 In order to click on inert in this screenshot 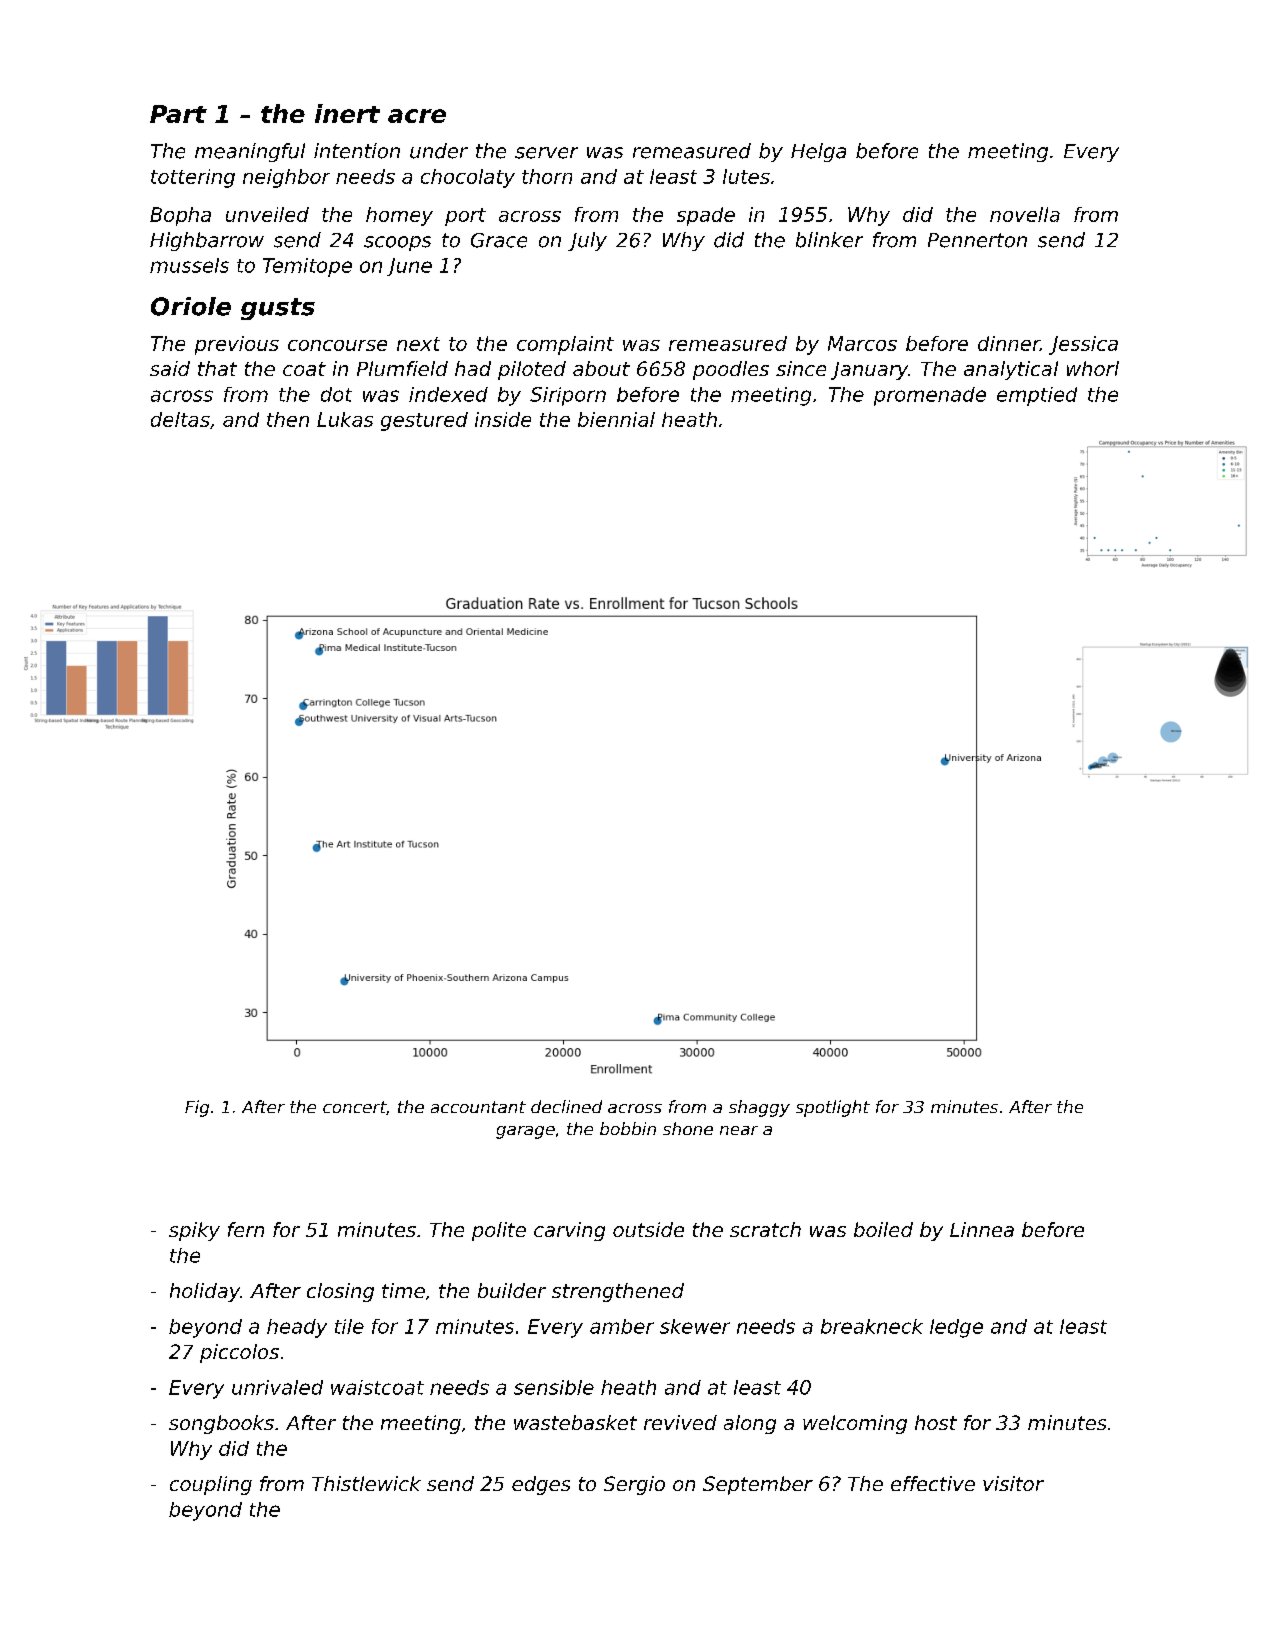, I will do `click(347, 113)`.
